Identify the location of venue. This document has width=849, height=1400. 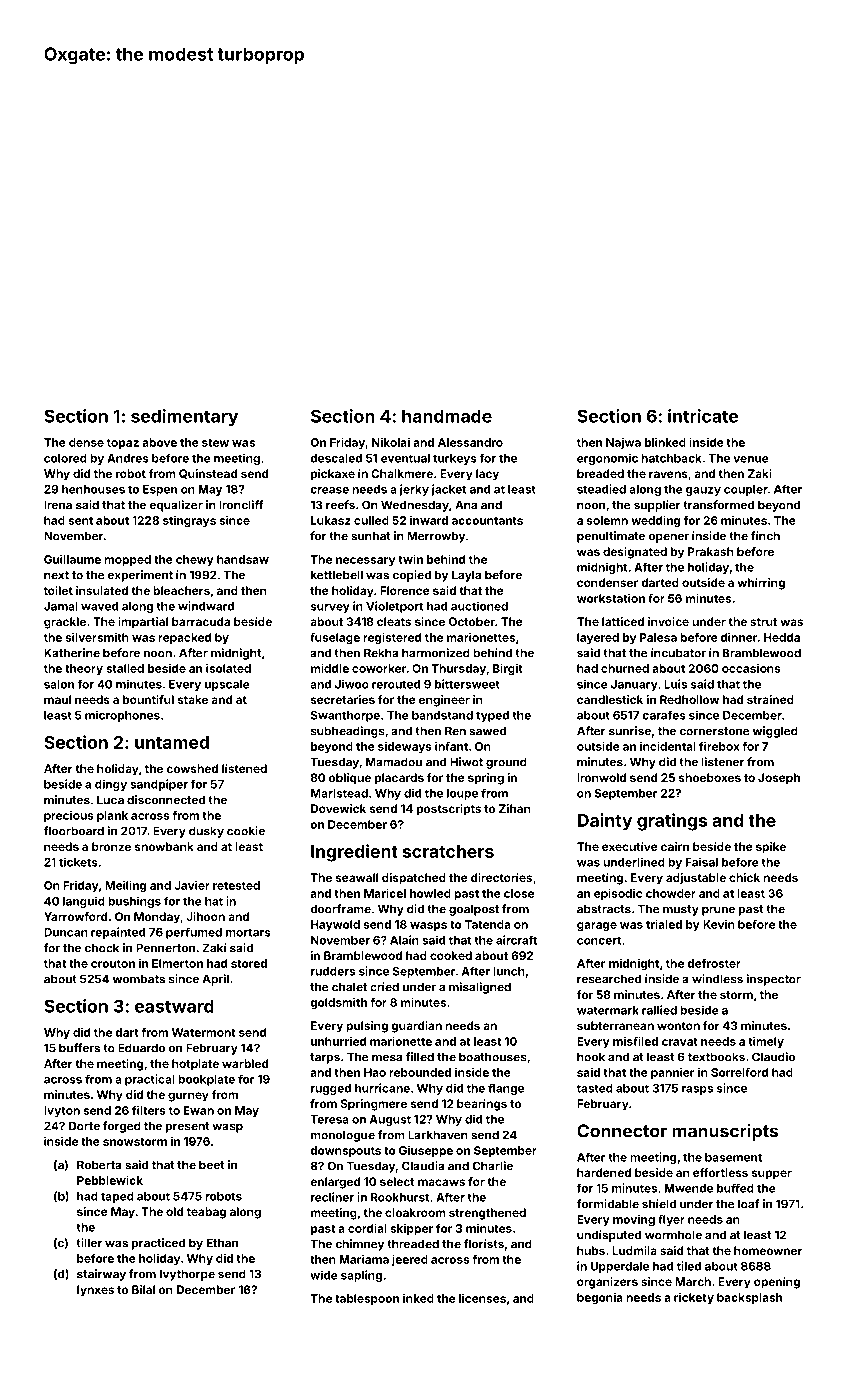
(751, 459).
